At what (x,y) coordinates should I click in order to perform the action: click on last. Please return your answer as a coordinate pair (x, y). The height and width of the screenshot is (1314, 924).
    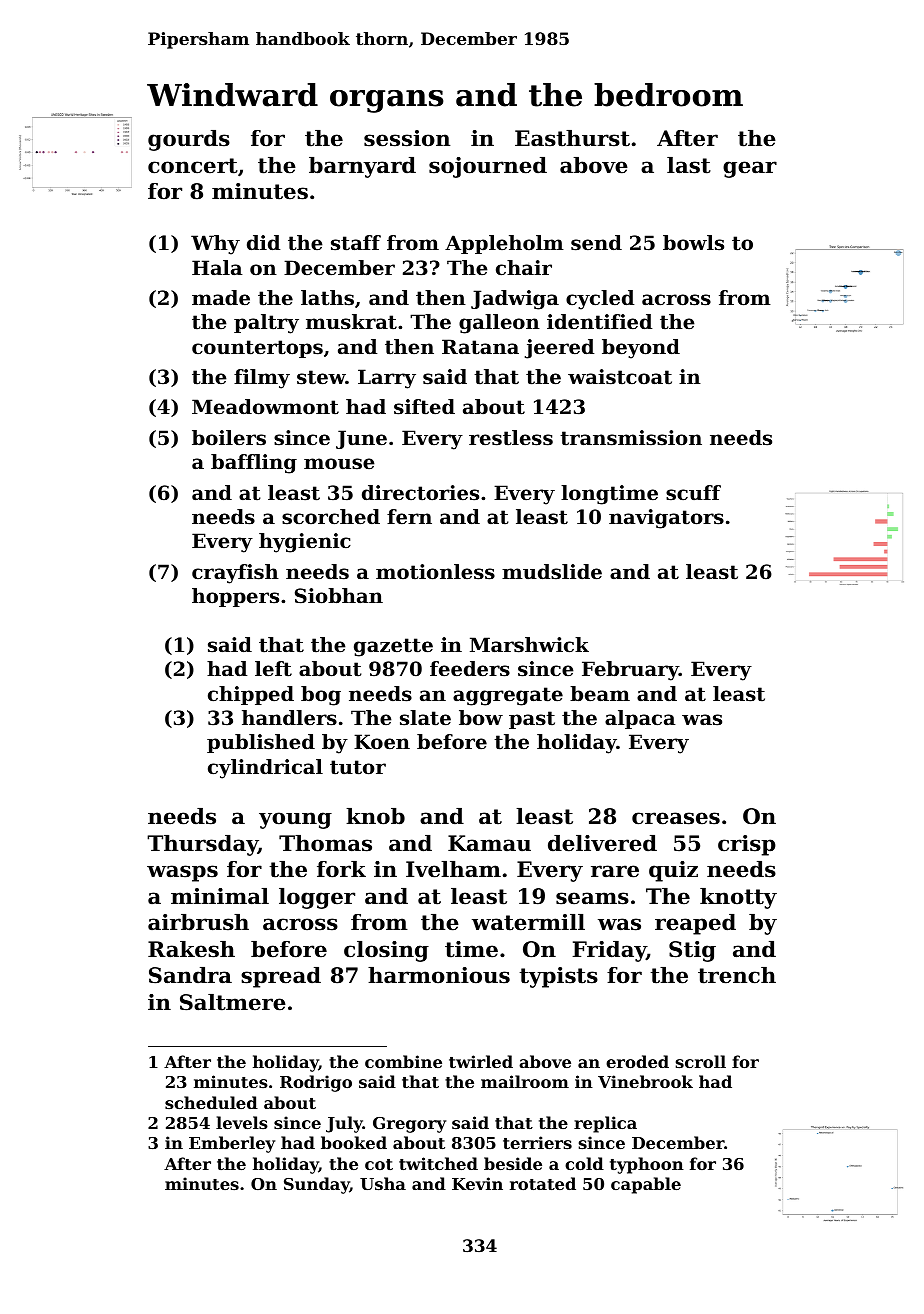
    Looking at the image, I should click on (689, 165).
